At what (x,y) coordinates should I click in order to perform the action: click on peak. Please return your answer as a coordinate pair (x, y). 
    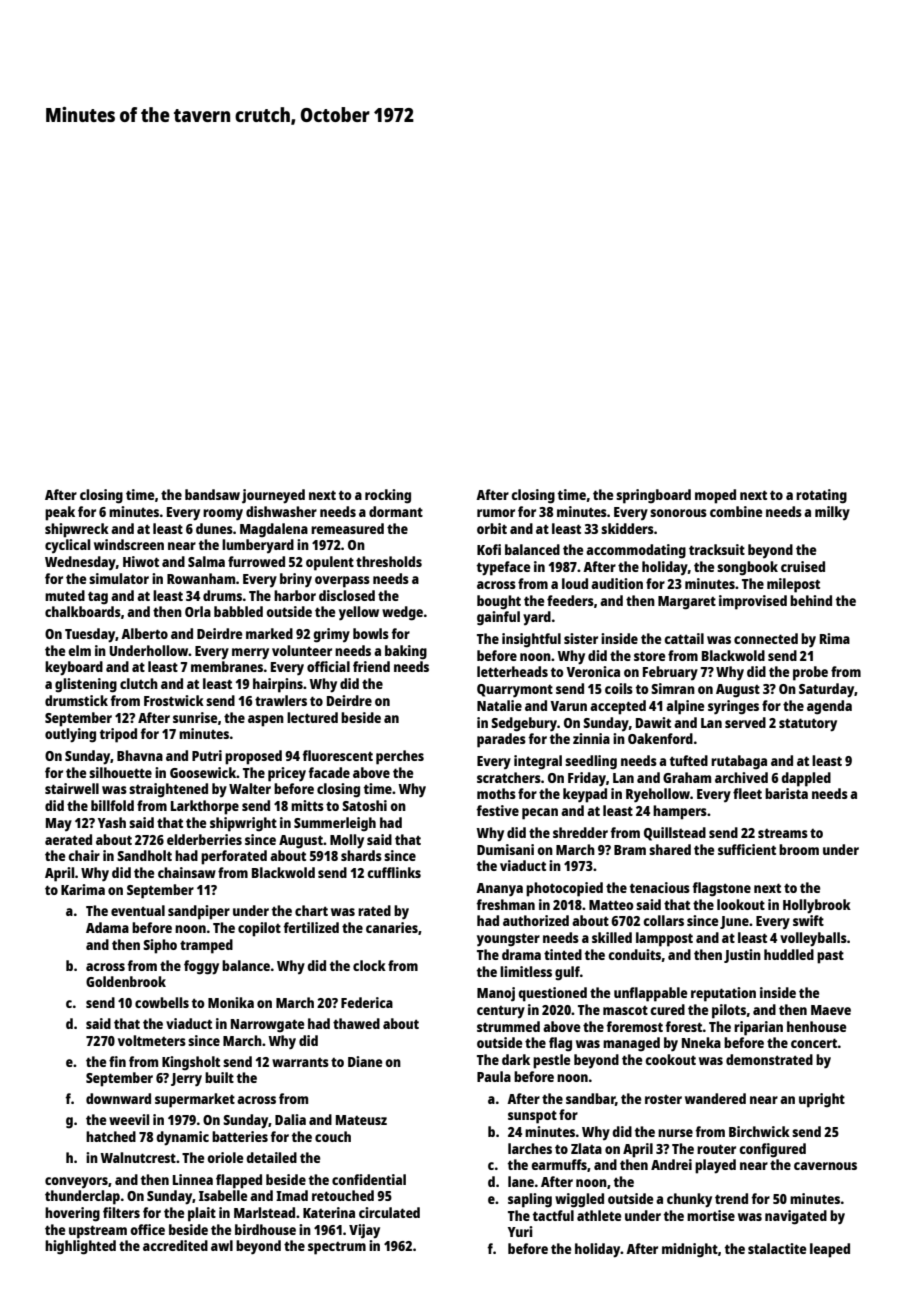
    Looking at the image, I should click on (60, 513).
